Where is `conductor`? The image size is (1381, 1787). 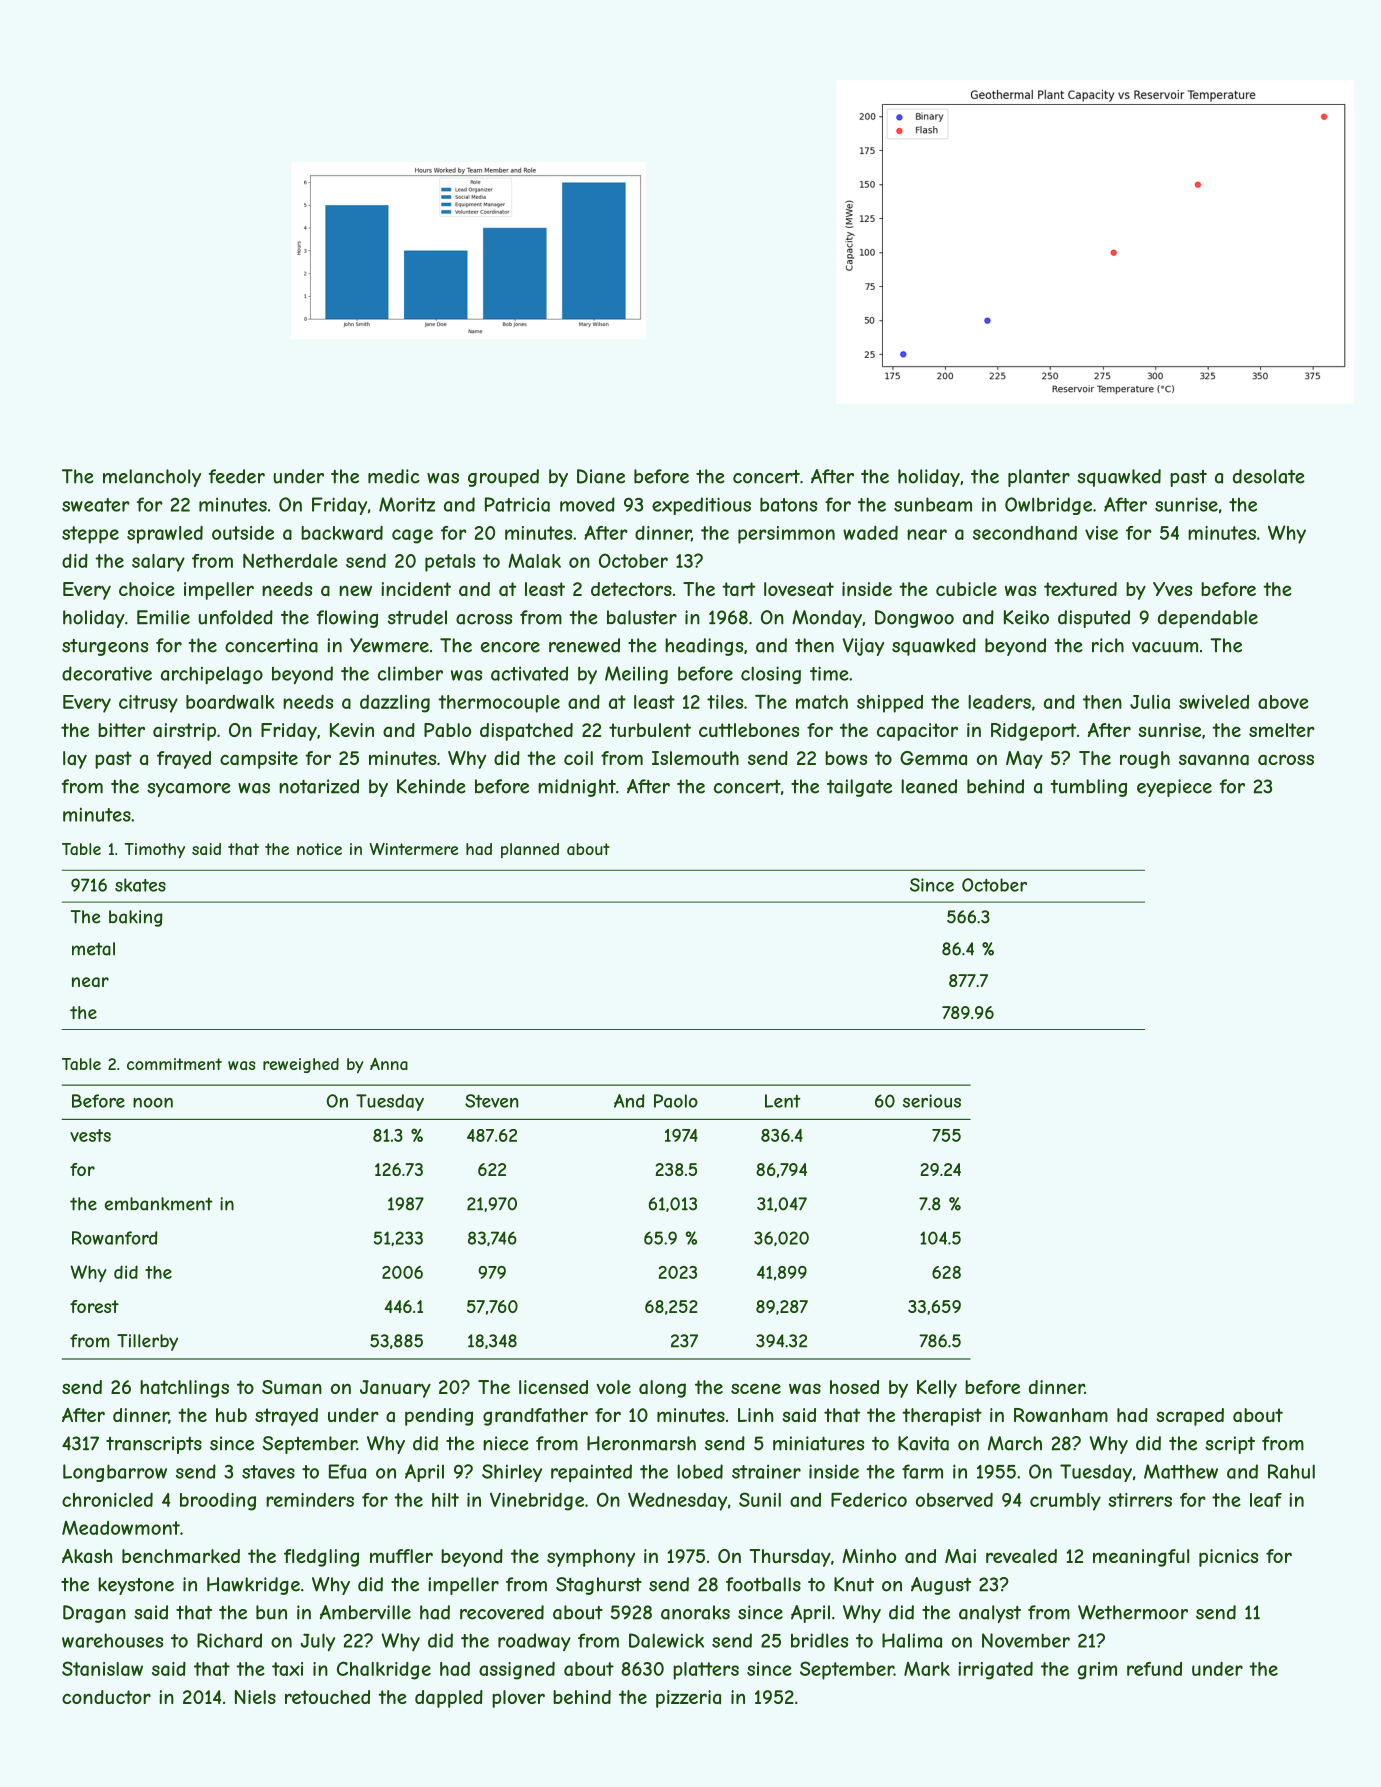 conductor is located at coordinates (106, 1697).
